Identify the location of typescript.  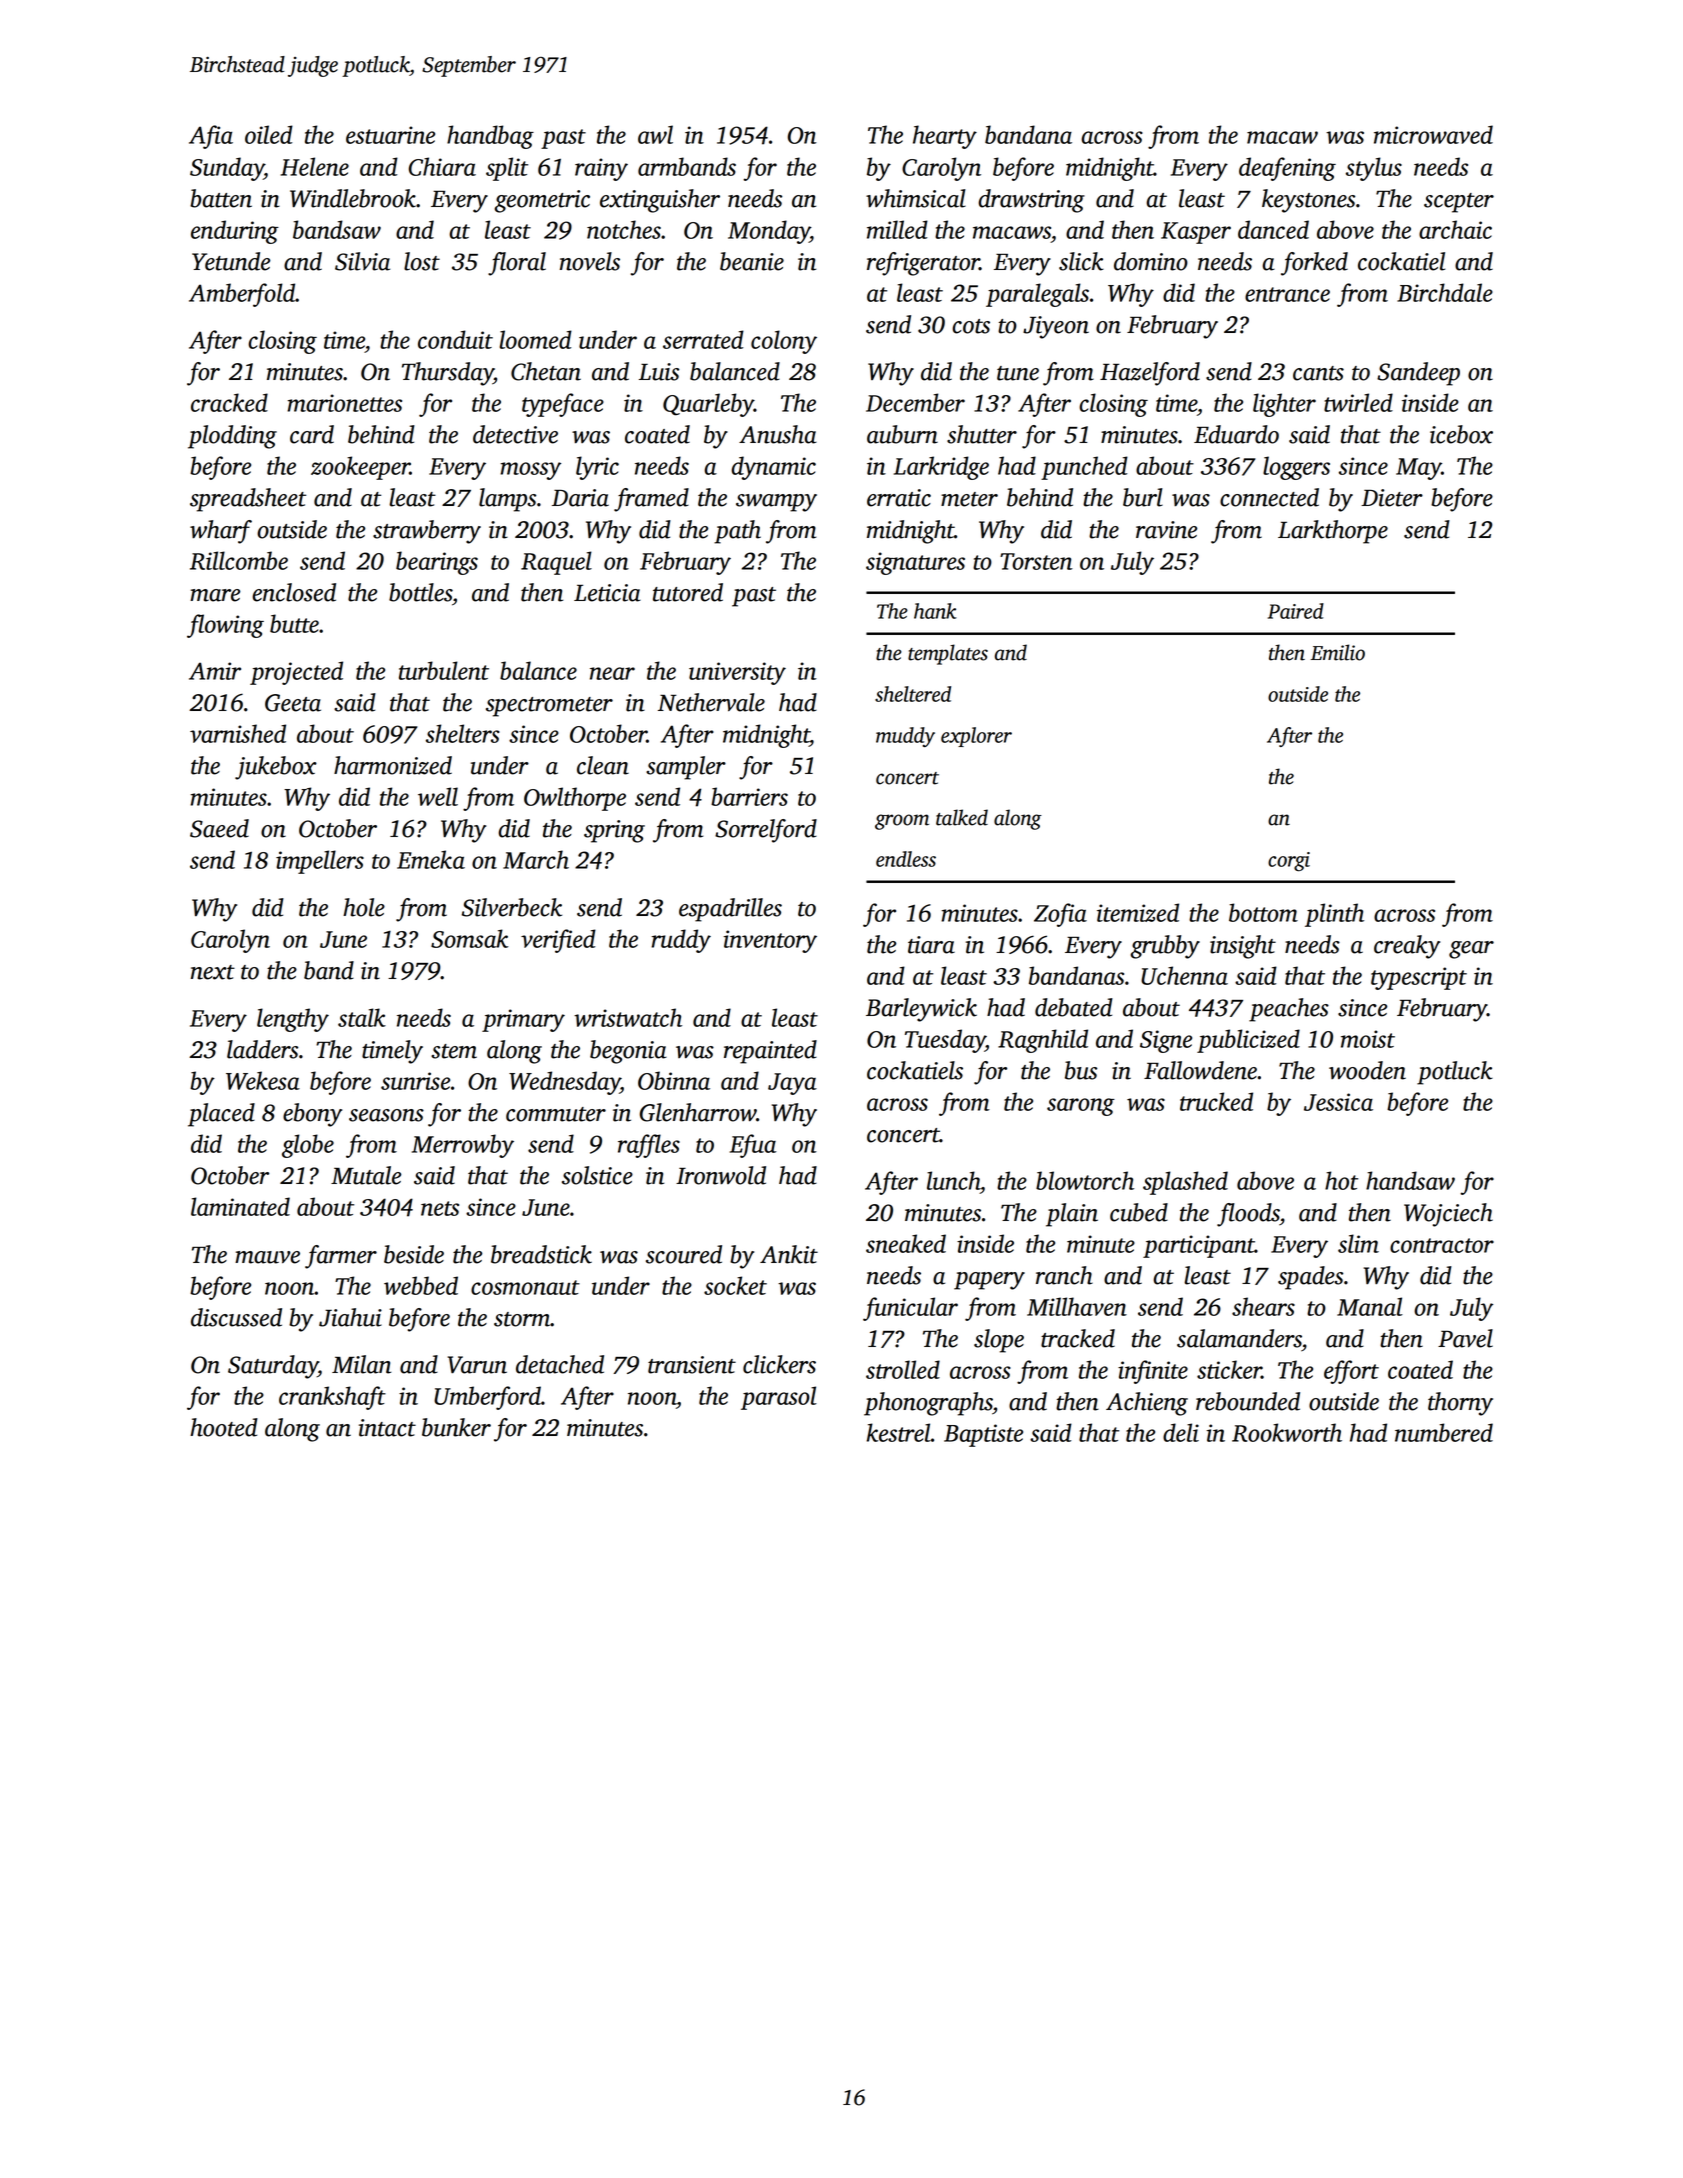
(1419, 978).
